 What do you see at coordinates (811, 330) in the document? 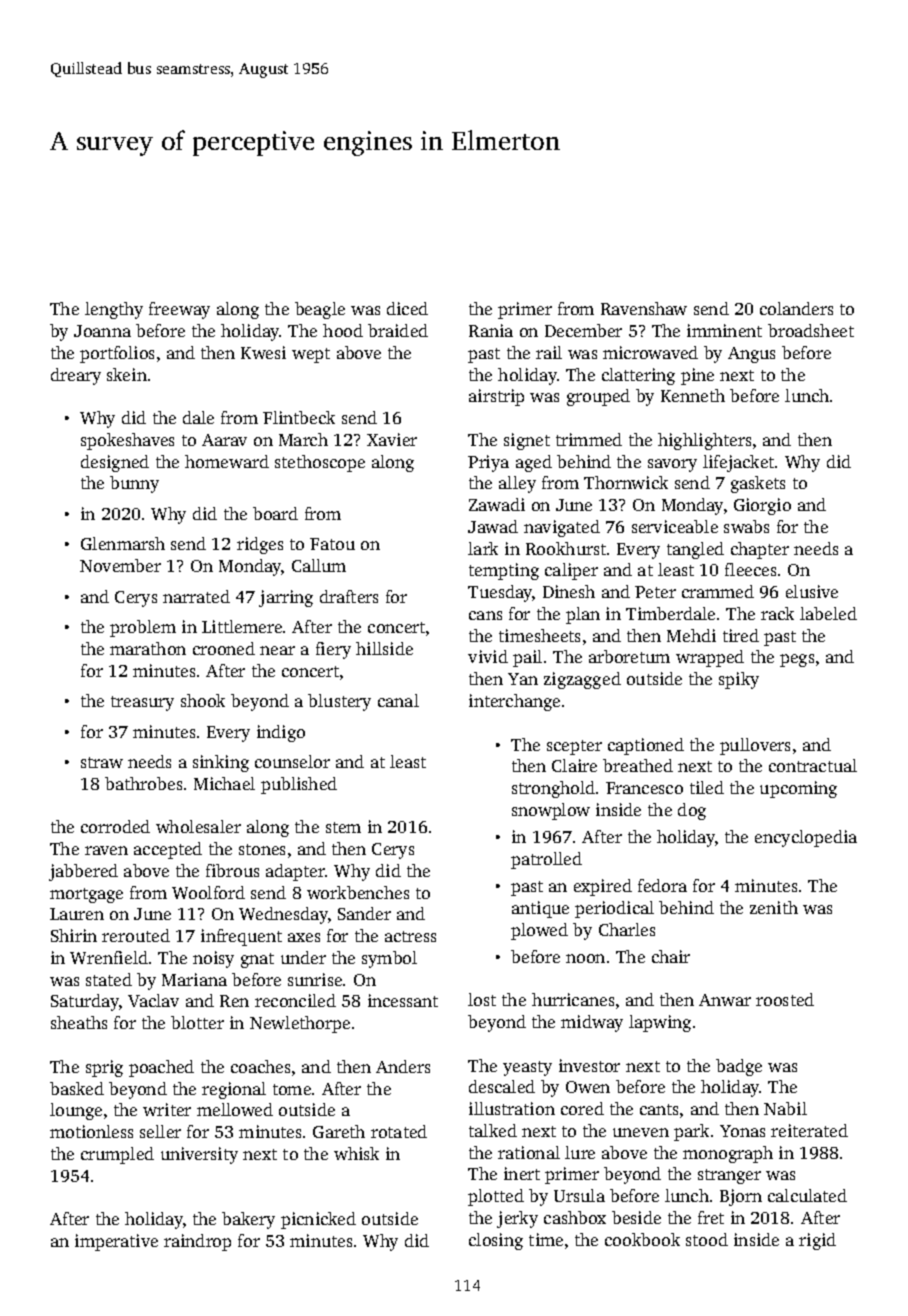
I see `broadsheet` at bounding box center [811, 330].
